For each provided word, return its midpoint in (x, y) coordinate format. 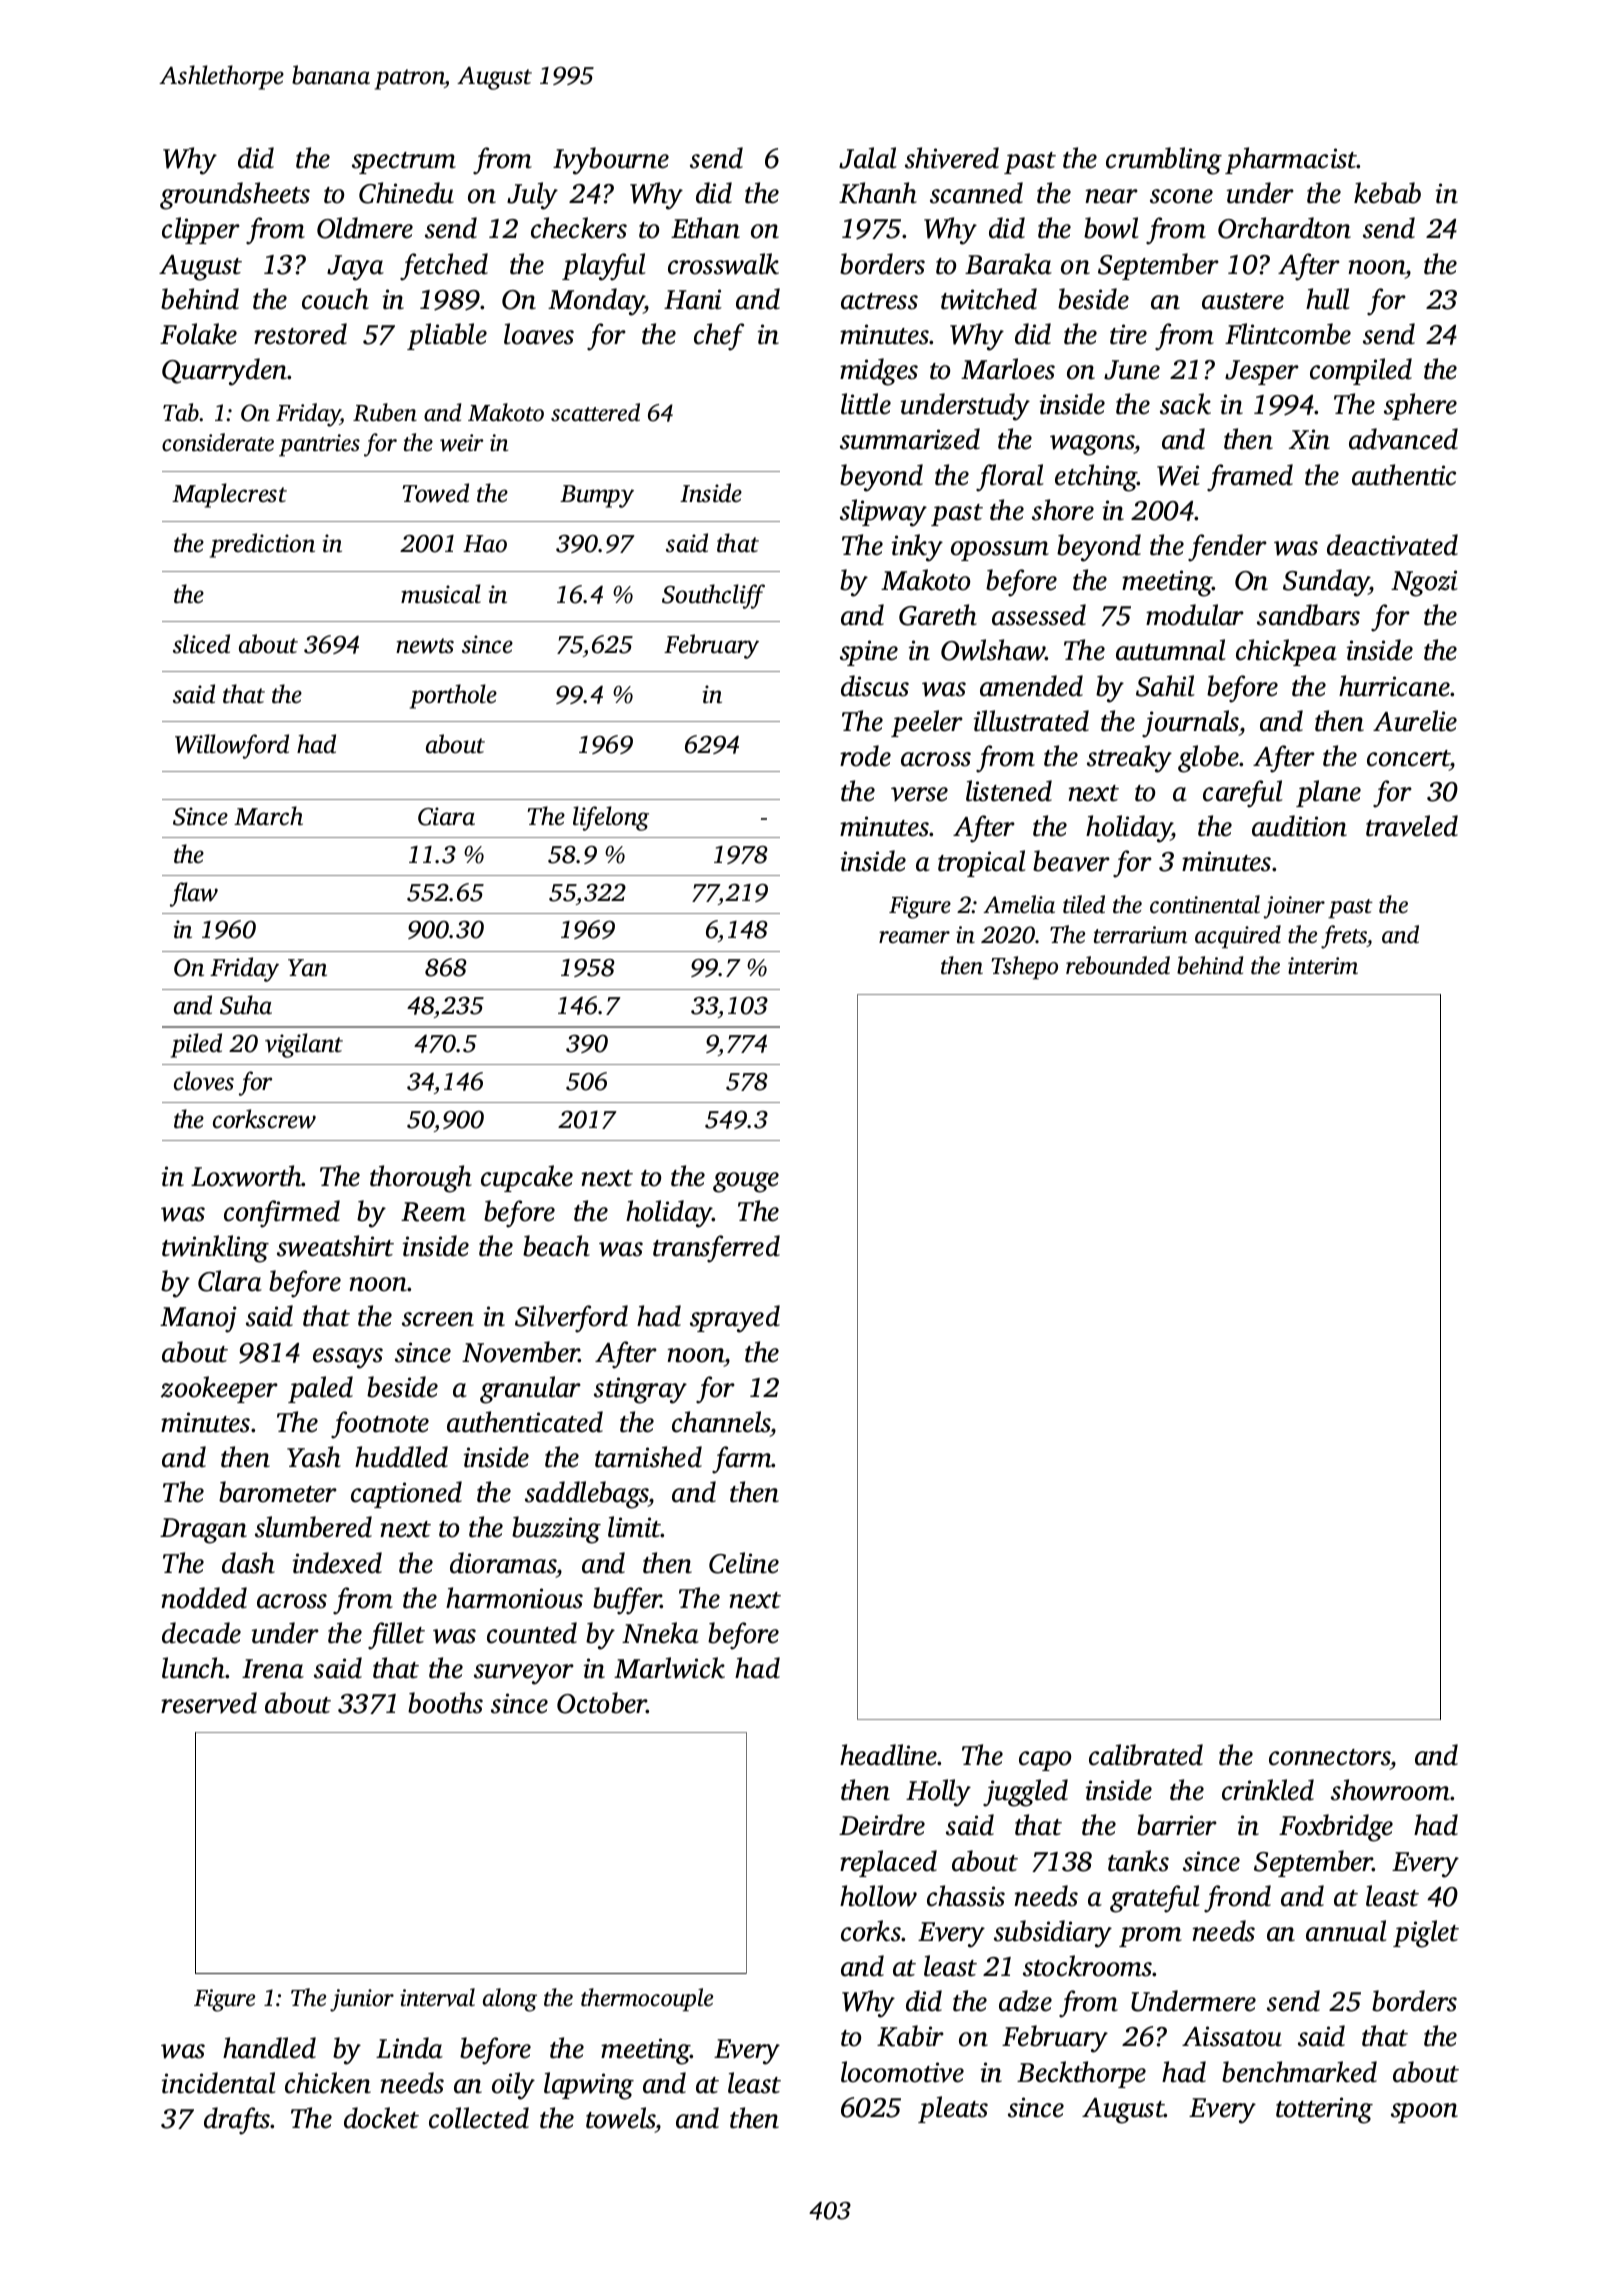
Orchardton (1284, 228)
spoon (1424, 2113)
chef (719, 337)
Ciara (446, 816)
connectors (1329, 1757)
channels (721, 1422)
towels (621, 2118)
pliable (447, 336)
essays (348, 1358)
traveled (1412, 826)
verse (919, 794)
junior (362, 2000)
